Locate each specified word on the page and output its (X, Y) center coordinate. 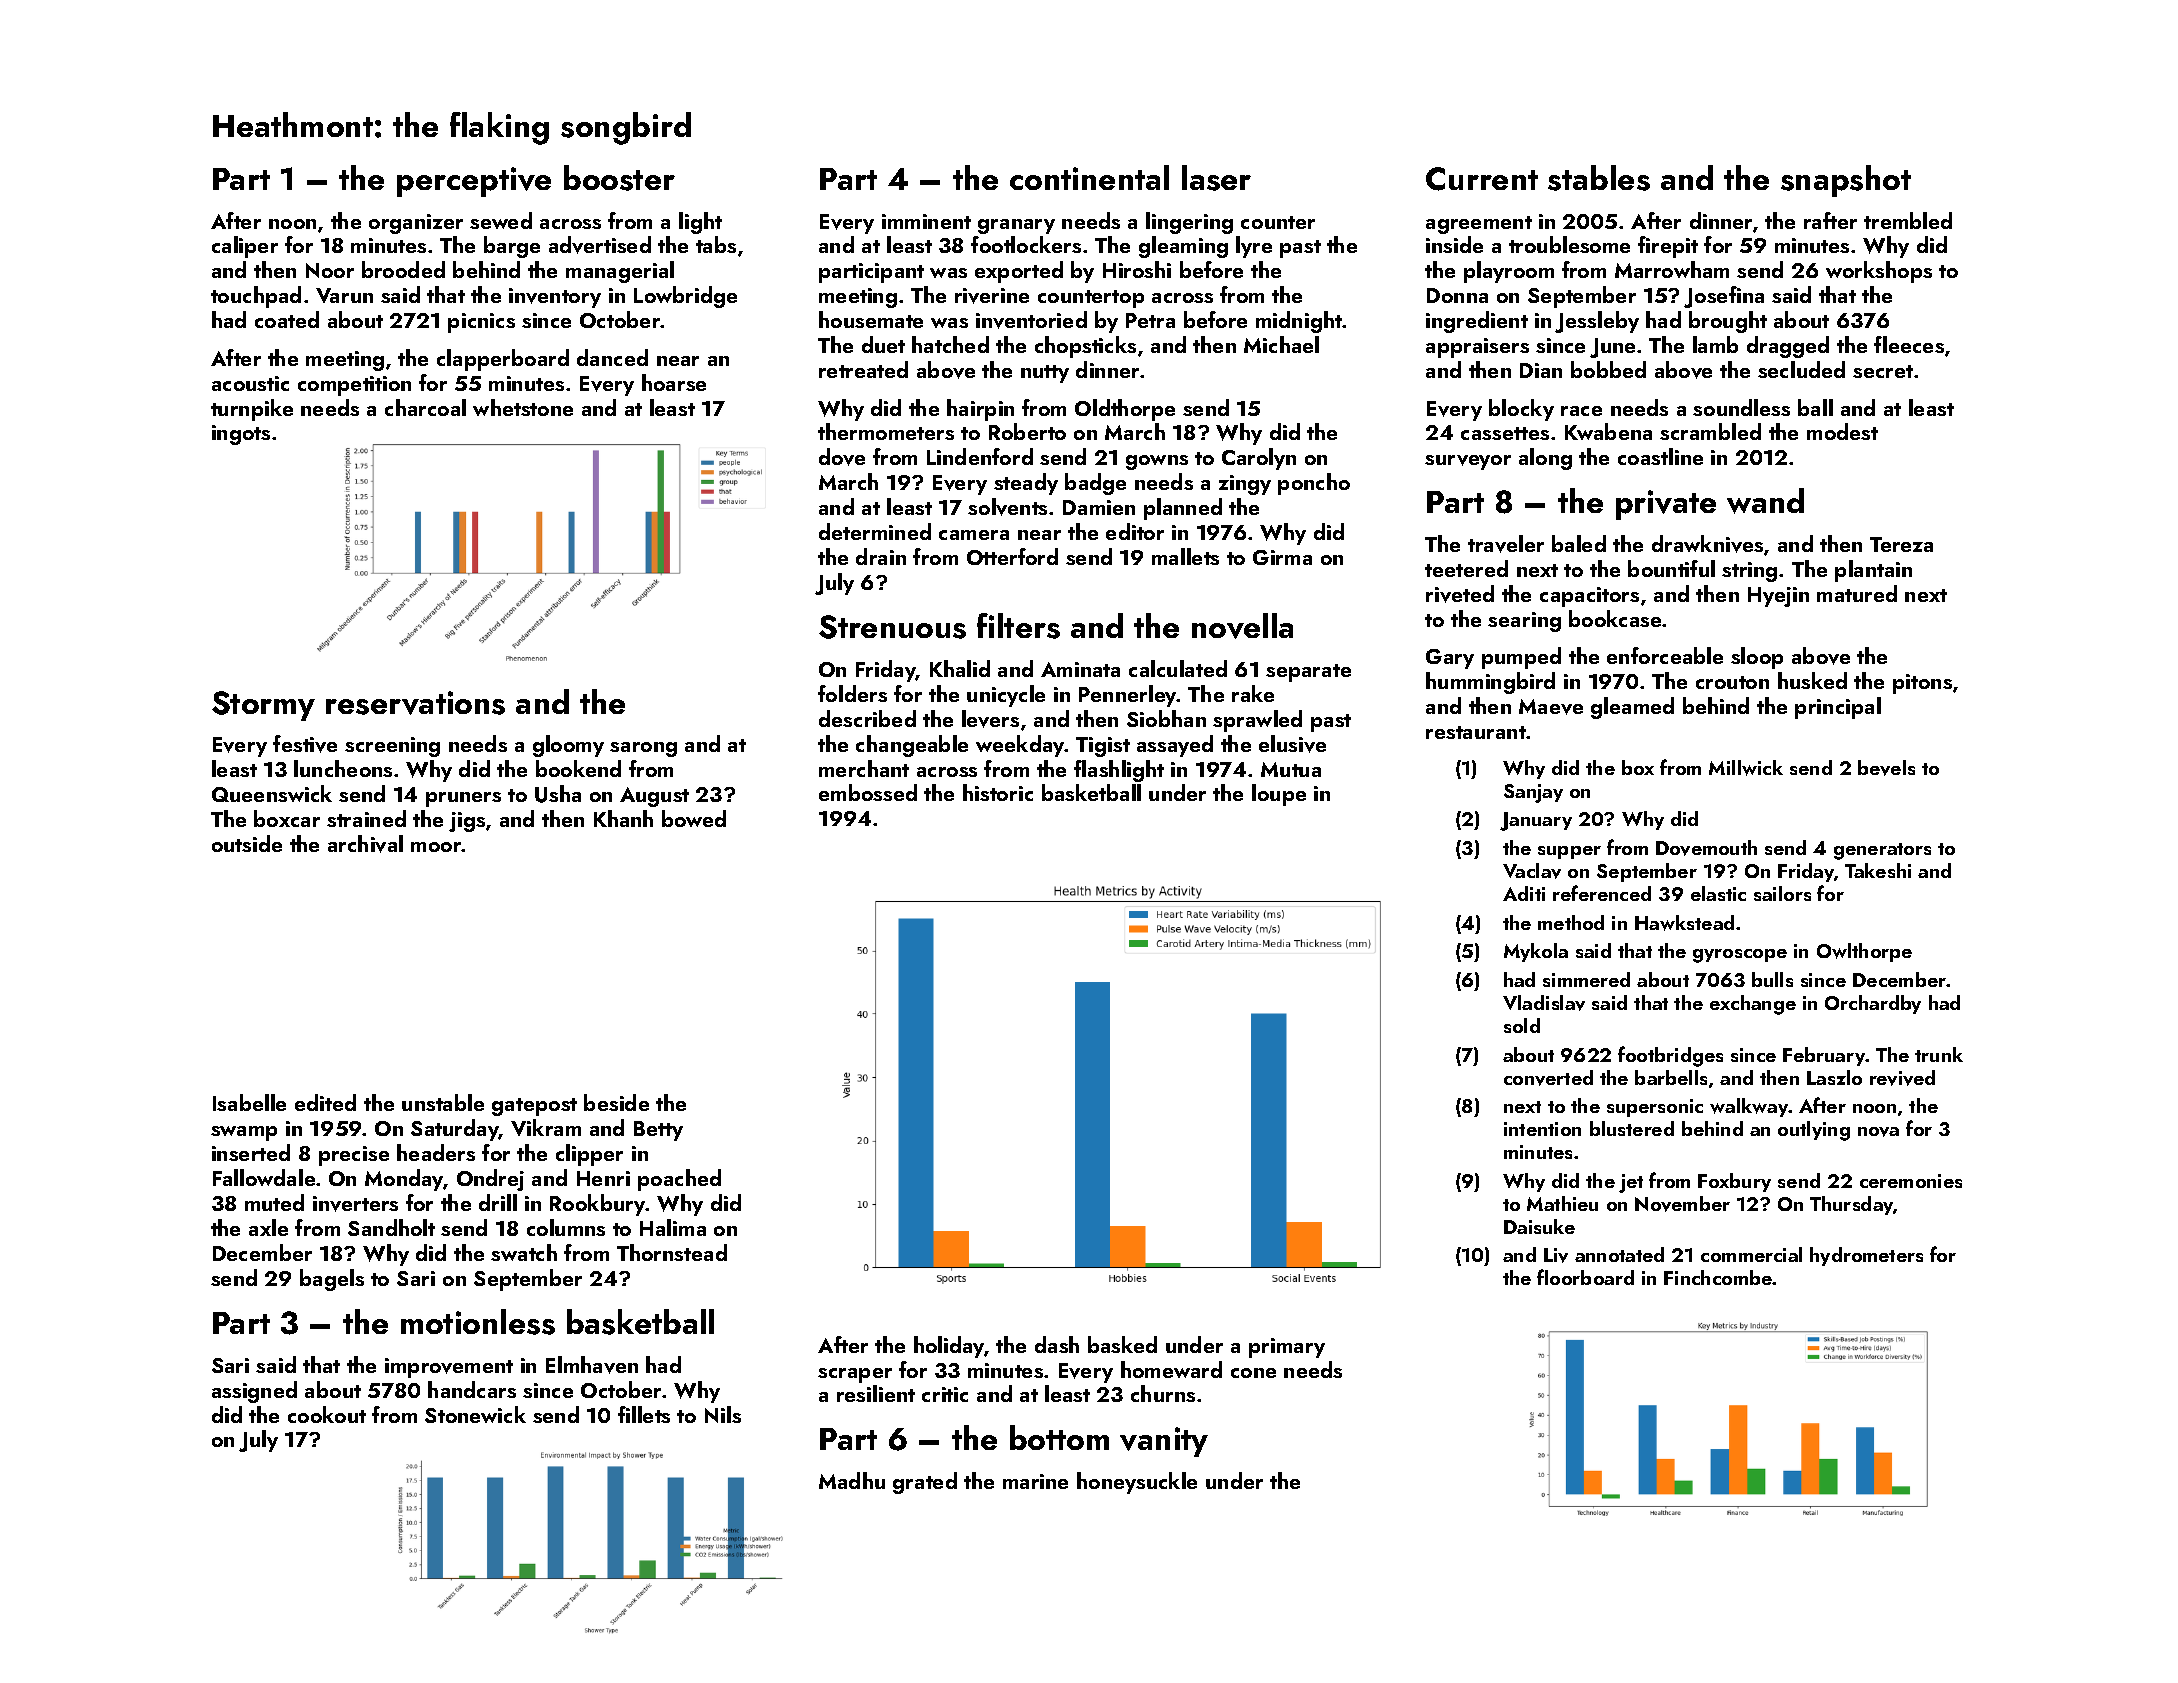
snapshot (1846, 181)
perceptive (474, 182)
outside (247, 843)
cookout (327, 1414)
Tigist (1103, 747)
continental (1089, 177)
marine (1035, 1481)
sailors (1782, 893)
